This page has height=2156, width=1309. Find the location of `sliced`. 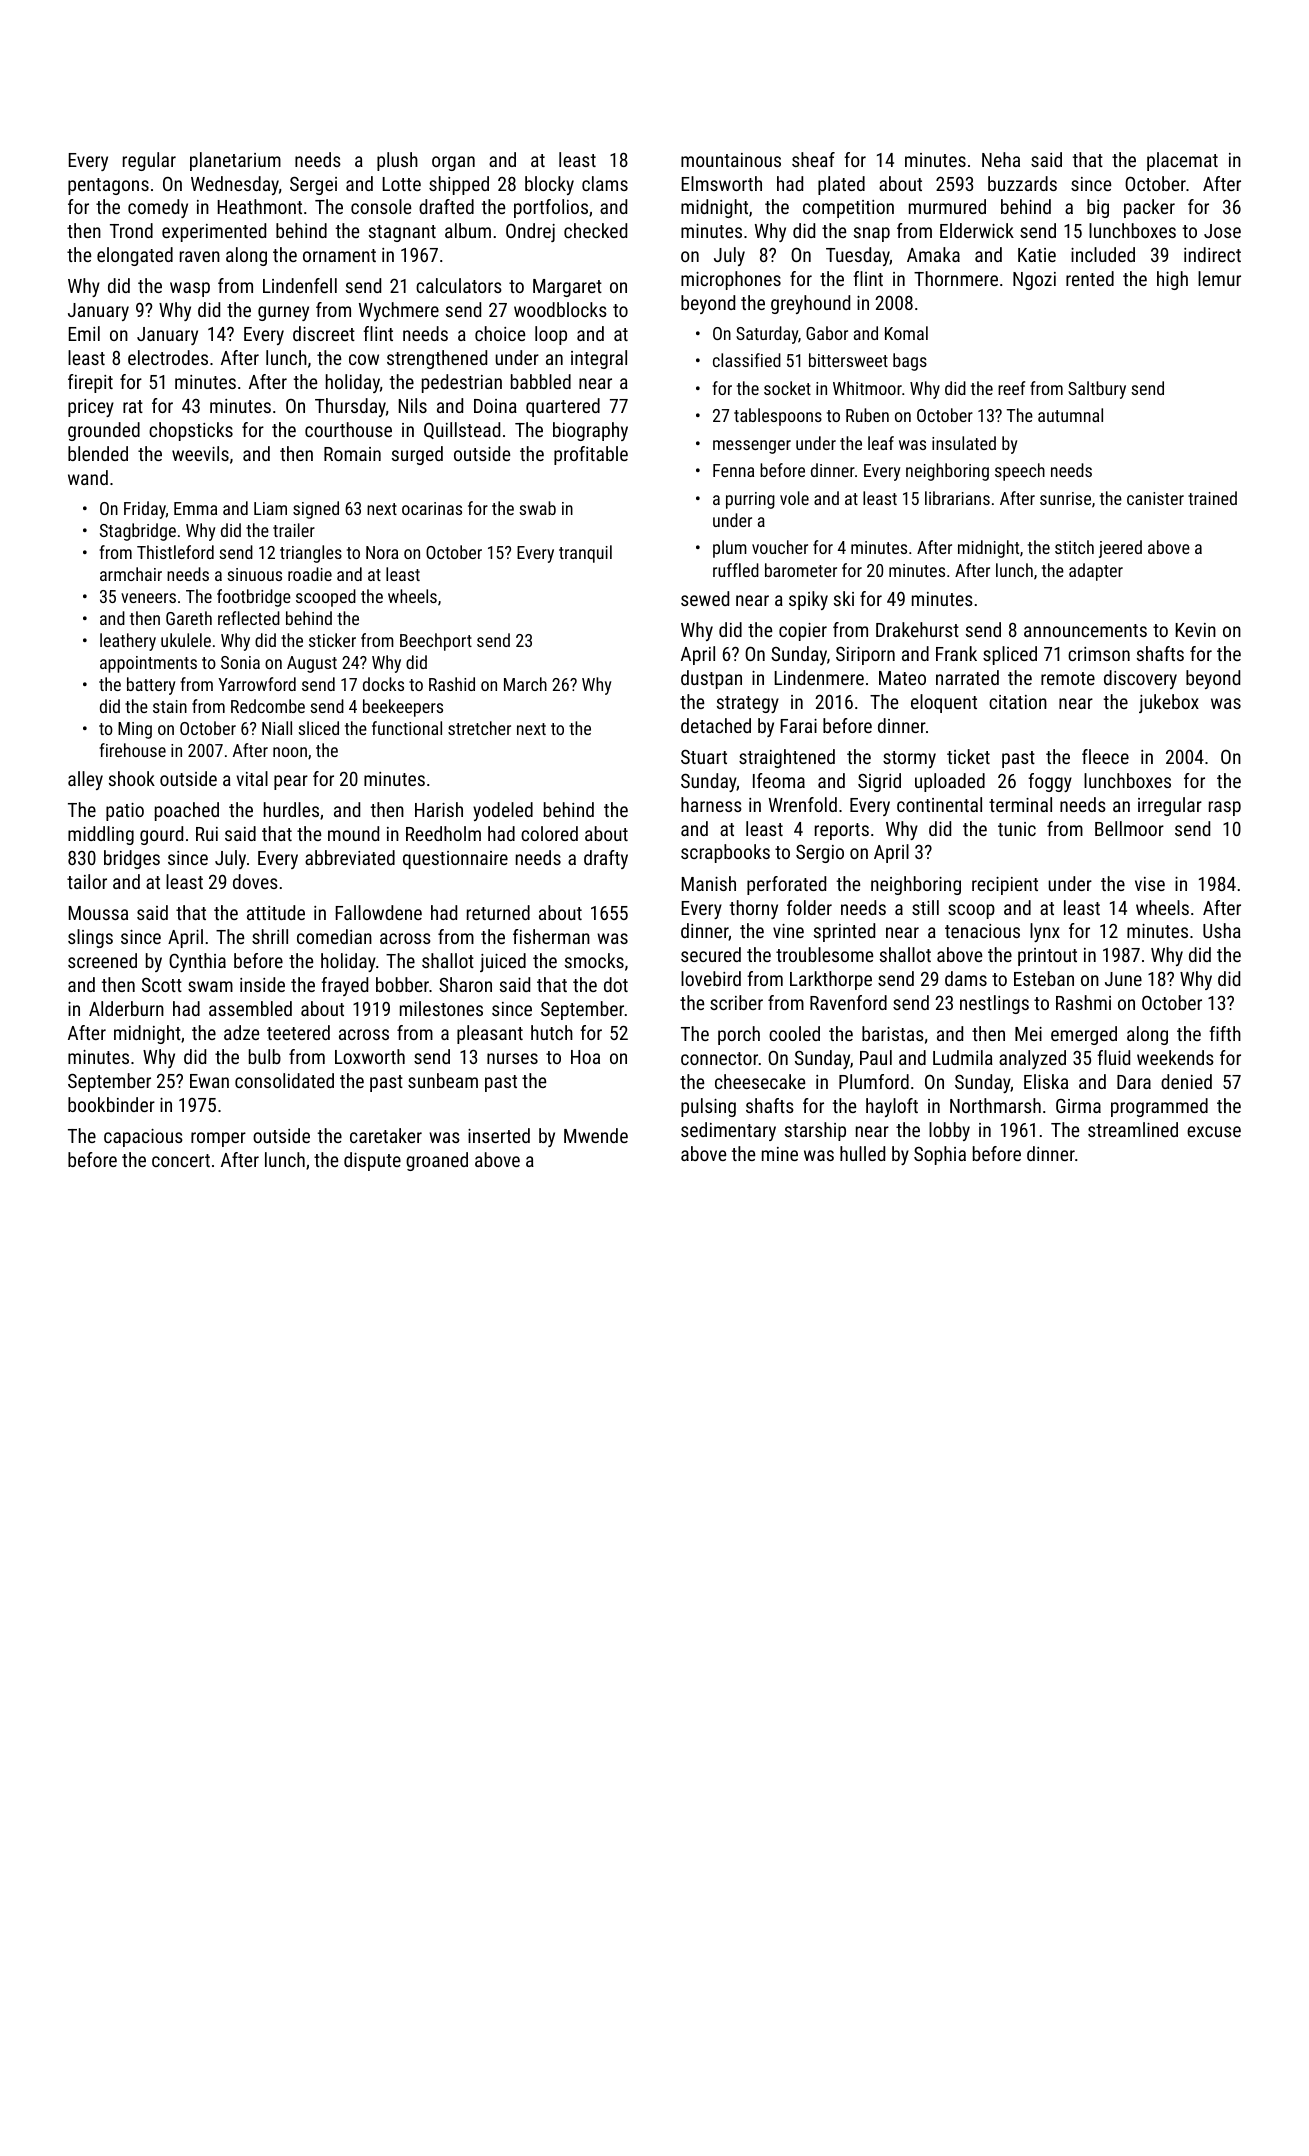

sliced is located at coordinates (318, 728).
